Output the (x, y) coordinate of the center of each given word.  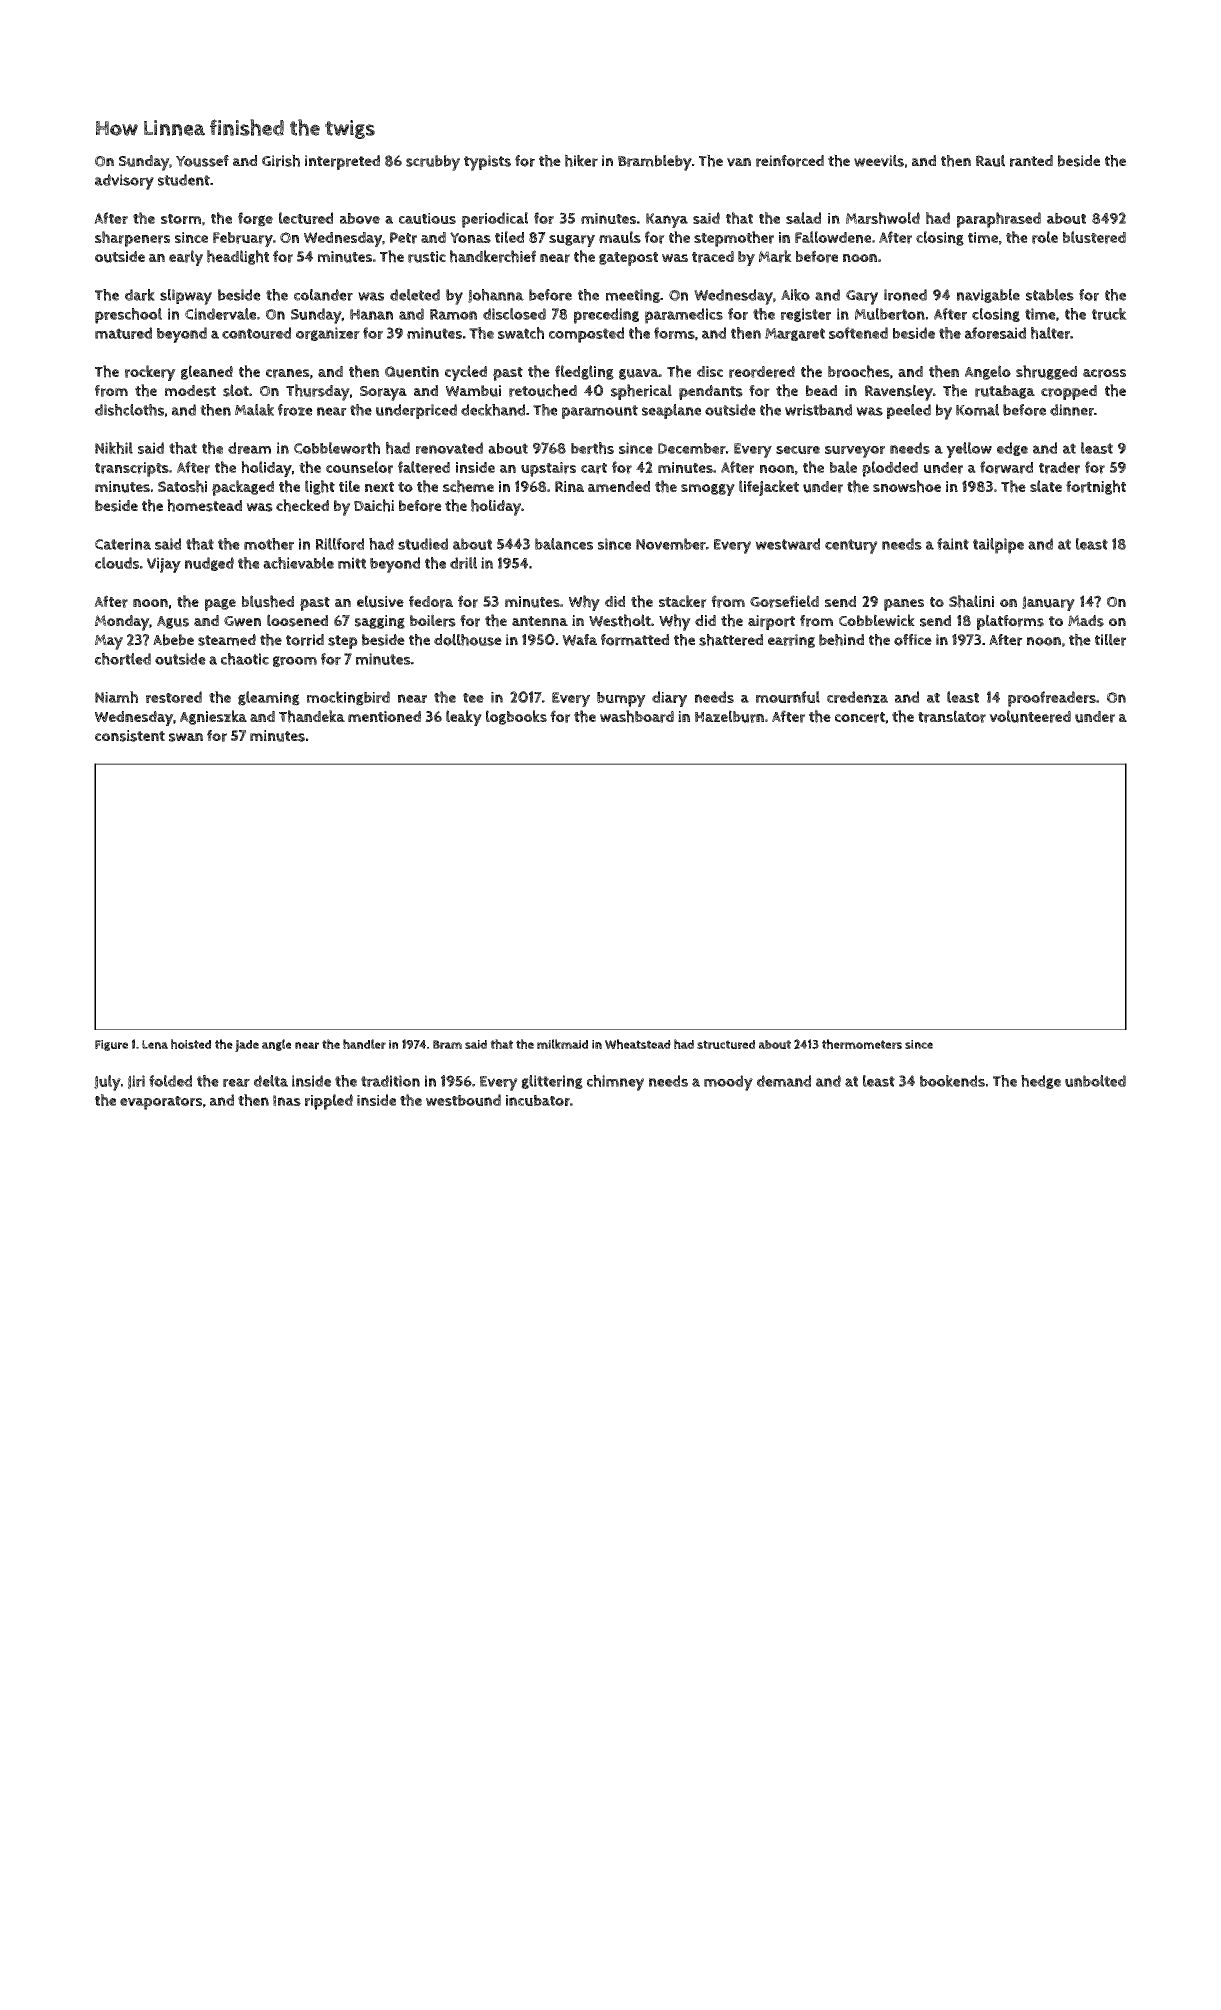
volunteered (1030, 716)
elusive (380, 601)
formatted (635, 640)
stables (1050, 295)
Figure (111, 1045)
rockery (150, 373)
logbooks (516, 717)
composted (586, 335)
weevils (879, 161)
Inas (287, 1100)
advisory (124, 182)
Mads (1086, 621)
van (739, 162)
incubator (538, 1100)
